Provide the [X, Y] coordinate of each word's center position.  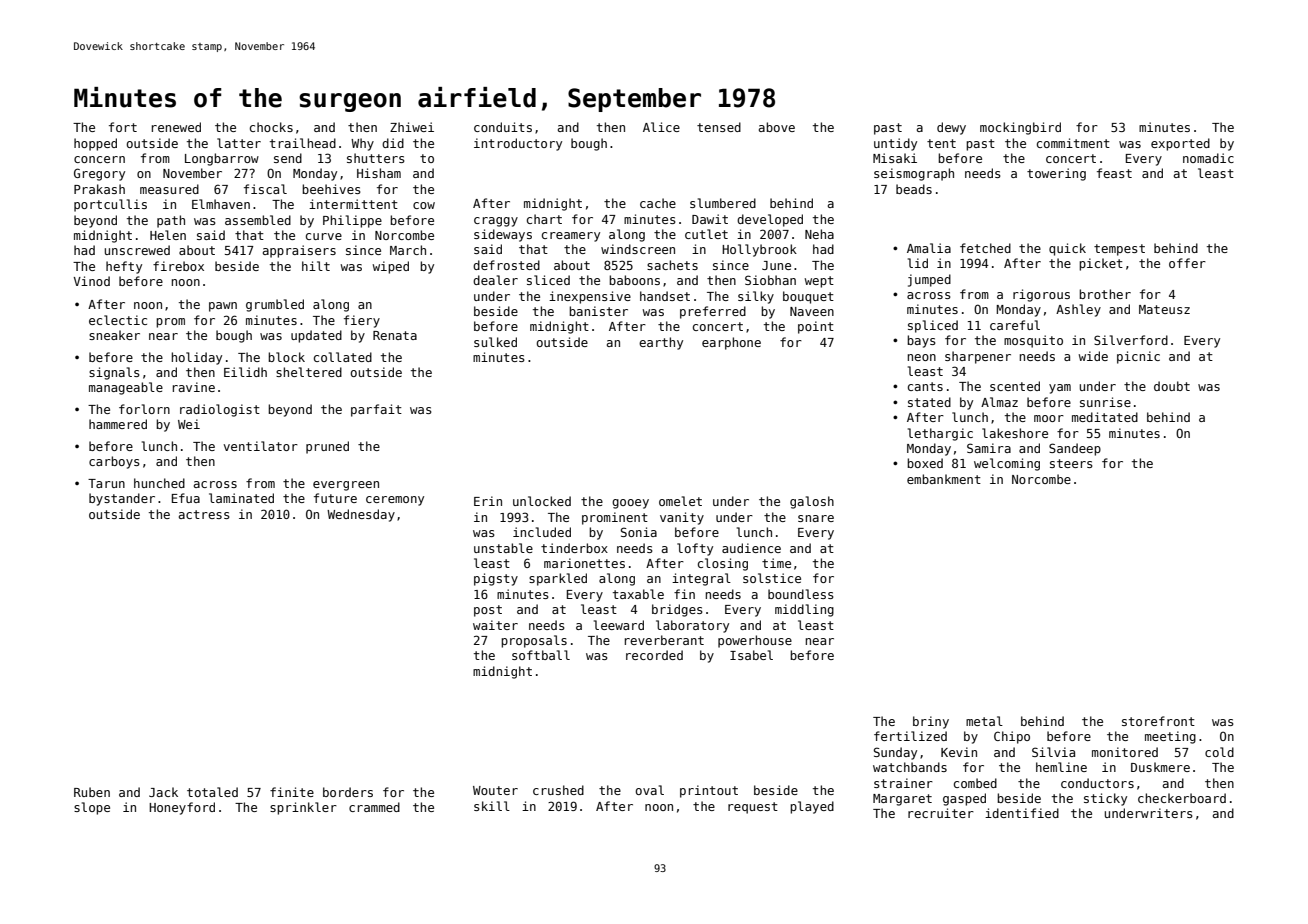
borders [348, 792]
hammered [118, 424]
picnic [1138, 357]
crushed [558, 790]
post [488, 611]
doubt [1172, 386]
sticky [1105, 799]
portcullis [110, 205]
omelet [680, 501]
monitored [1125, 752]
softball [541, 655]
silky [756, 297]
